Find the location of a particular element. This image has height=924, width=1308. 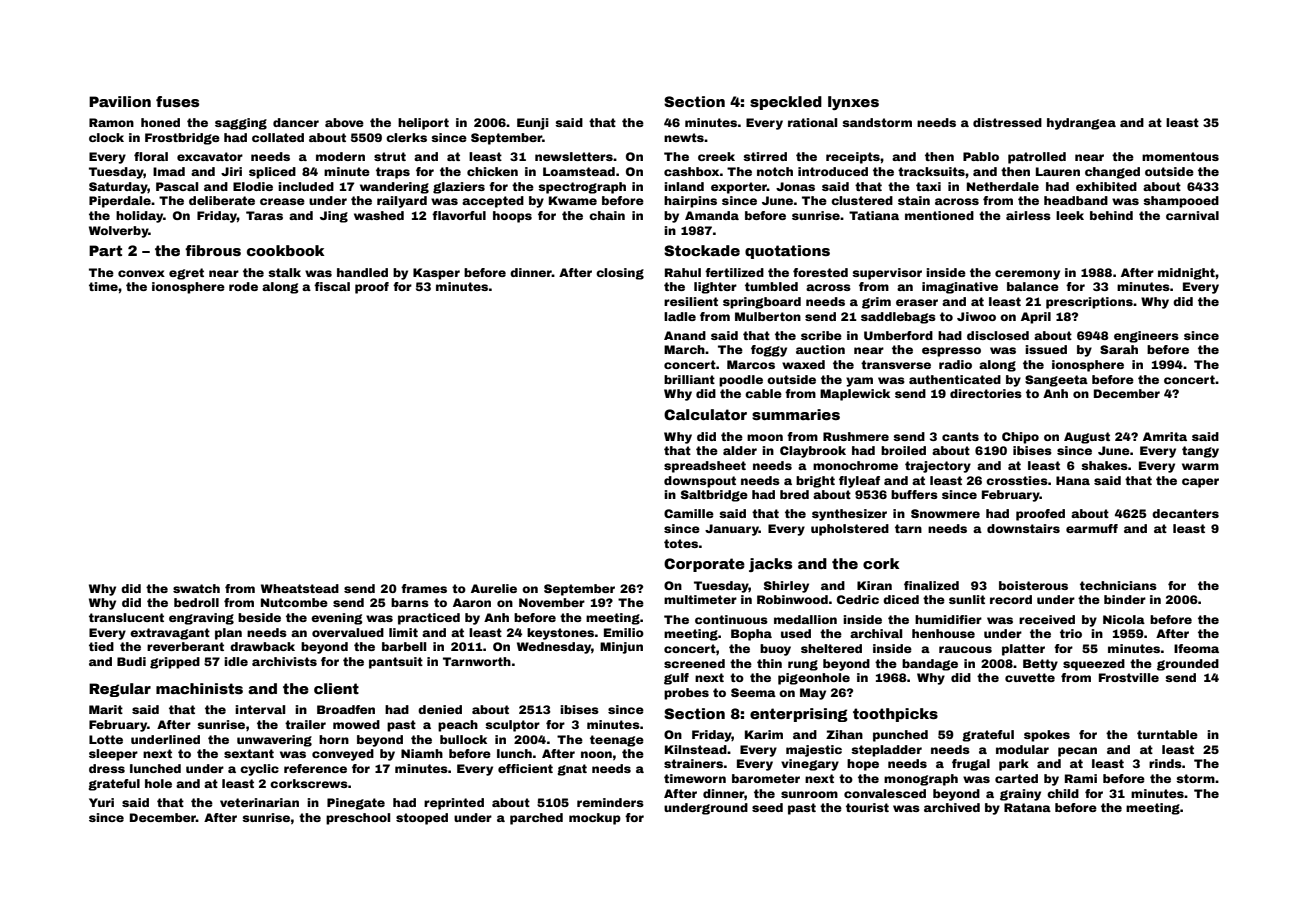

behind is located at coordinates (1111, 215).
